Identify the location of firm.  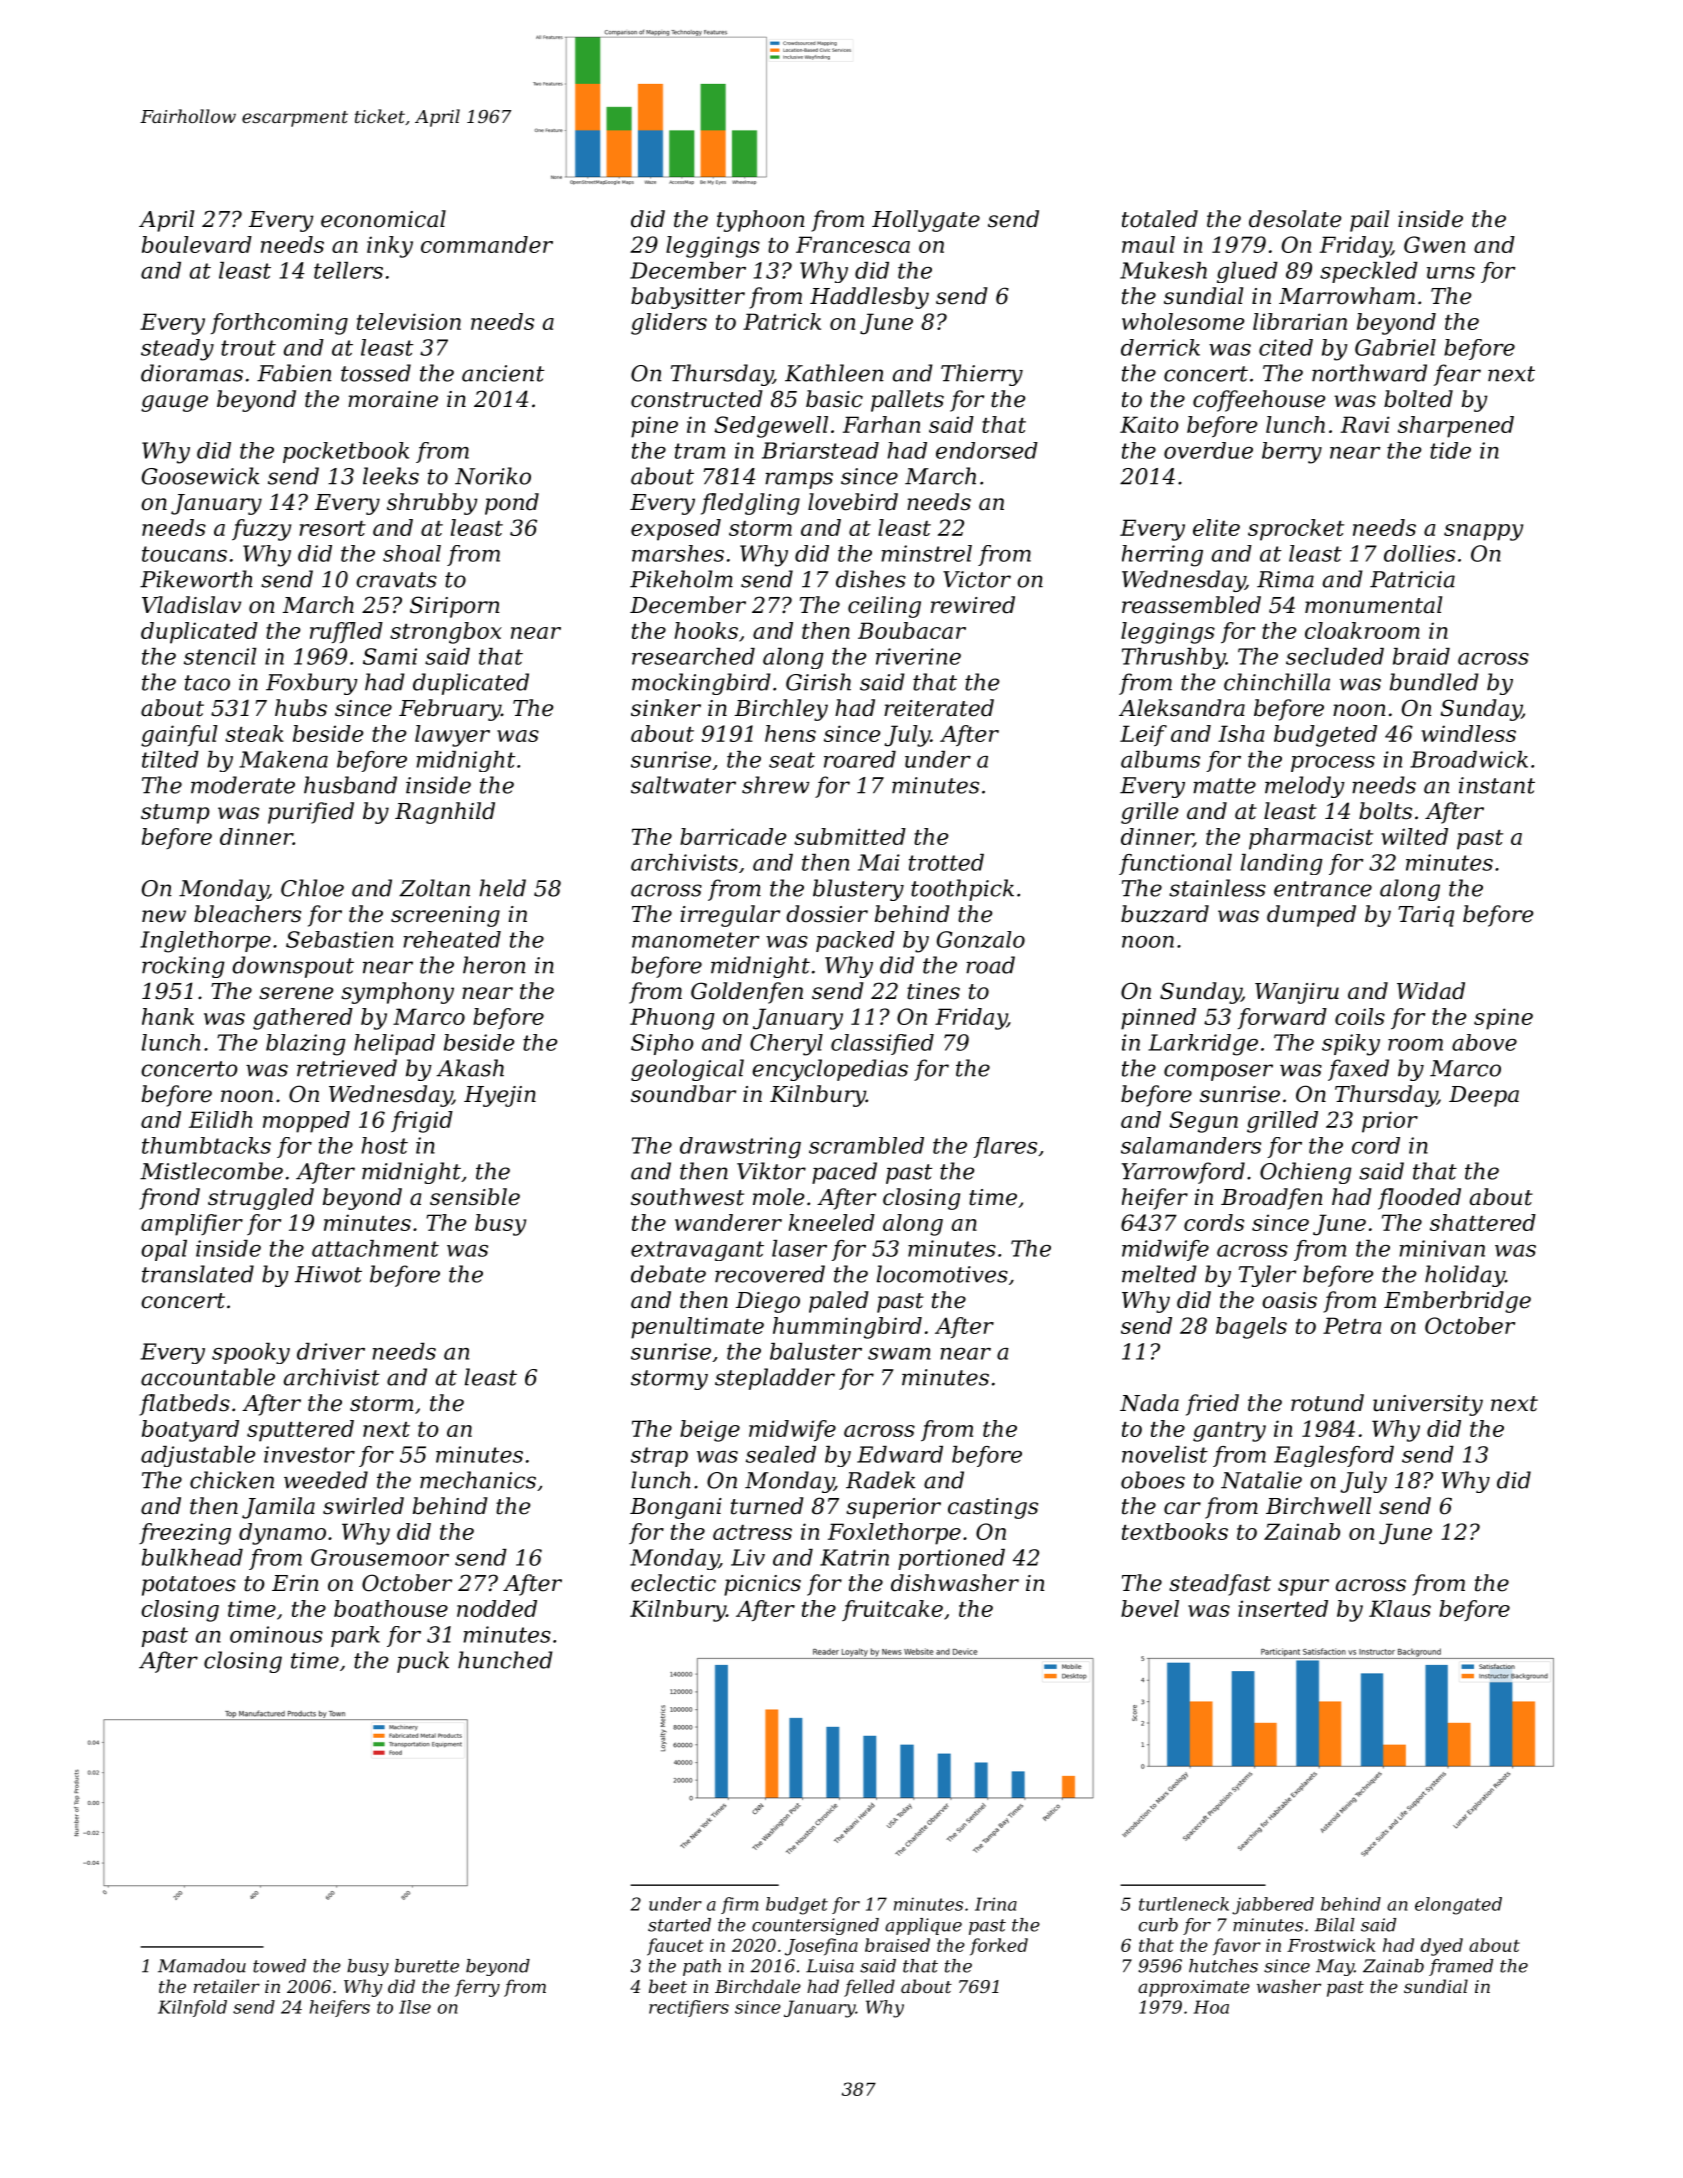
(739, 1905).
